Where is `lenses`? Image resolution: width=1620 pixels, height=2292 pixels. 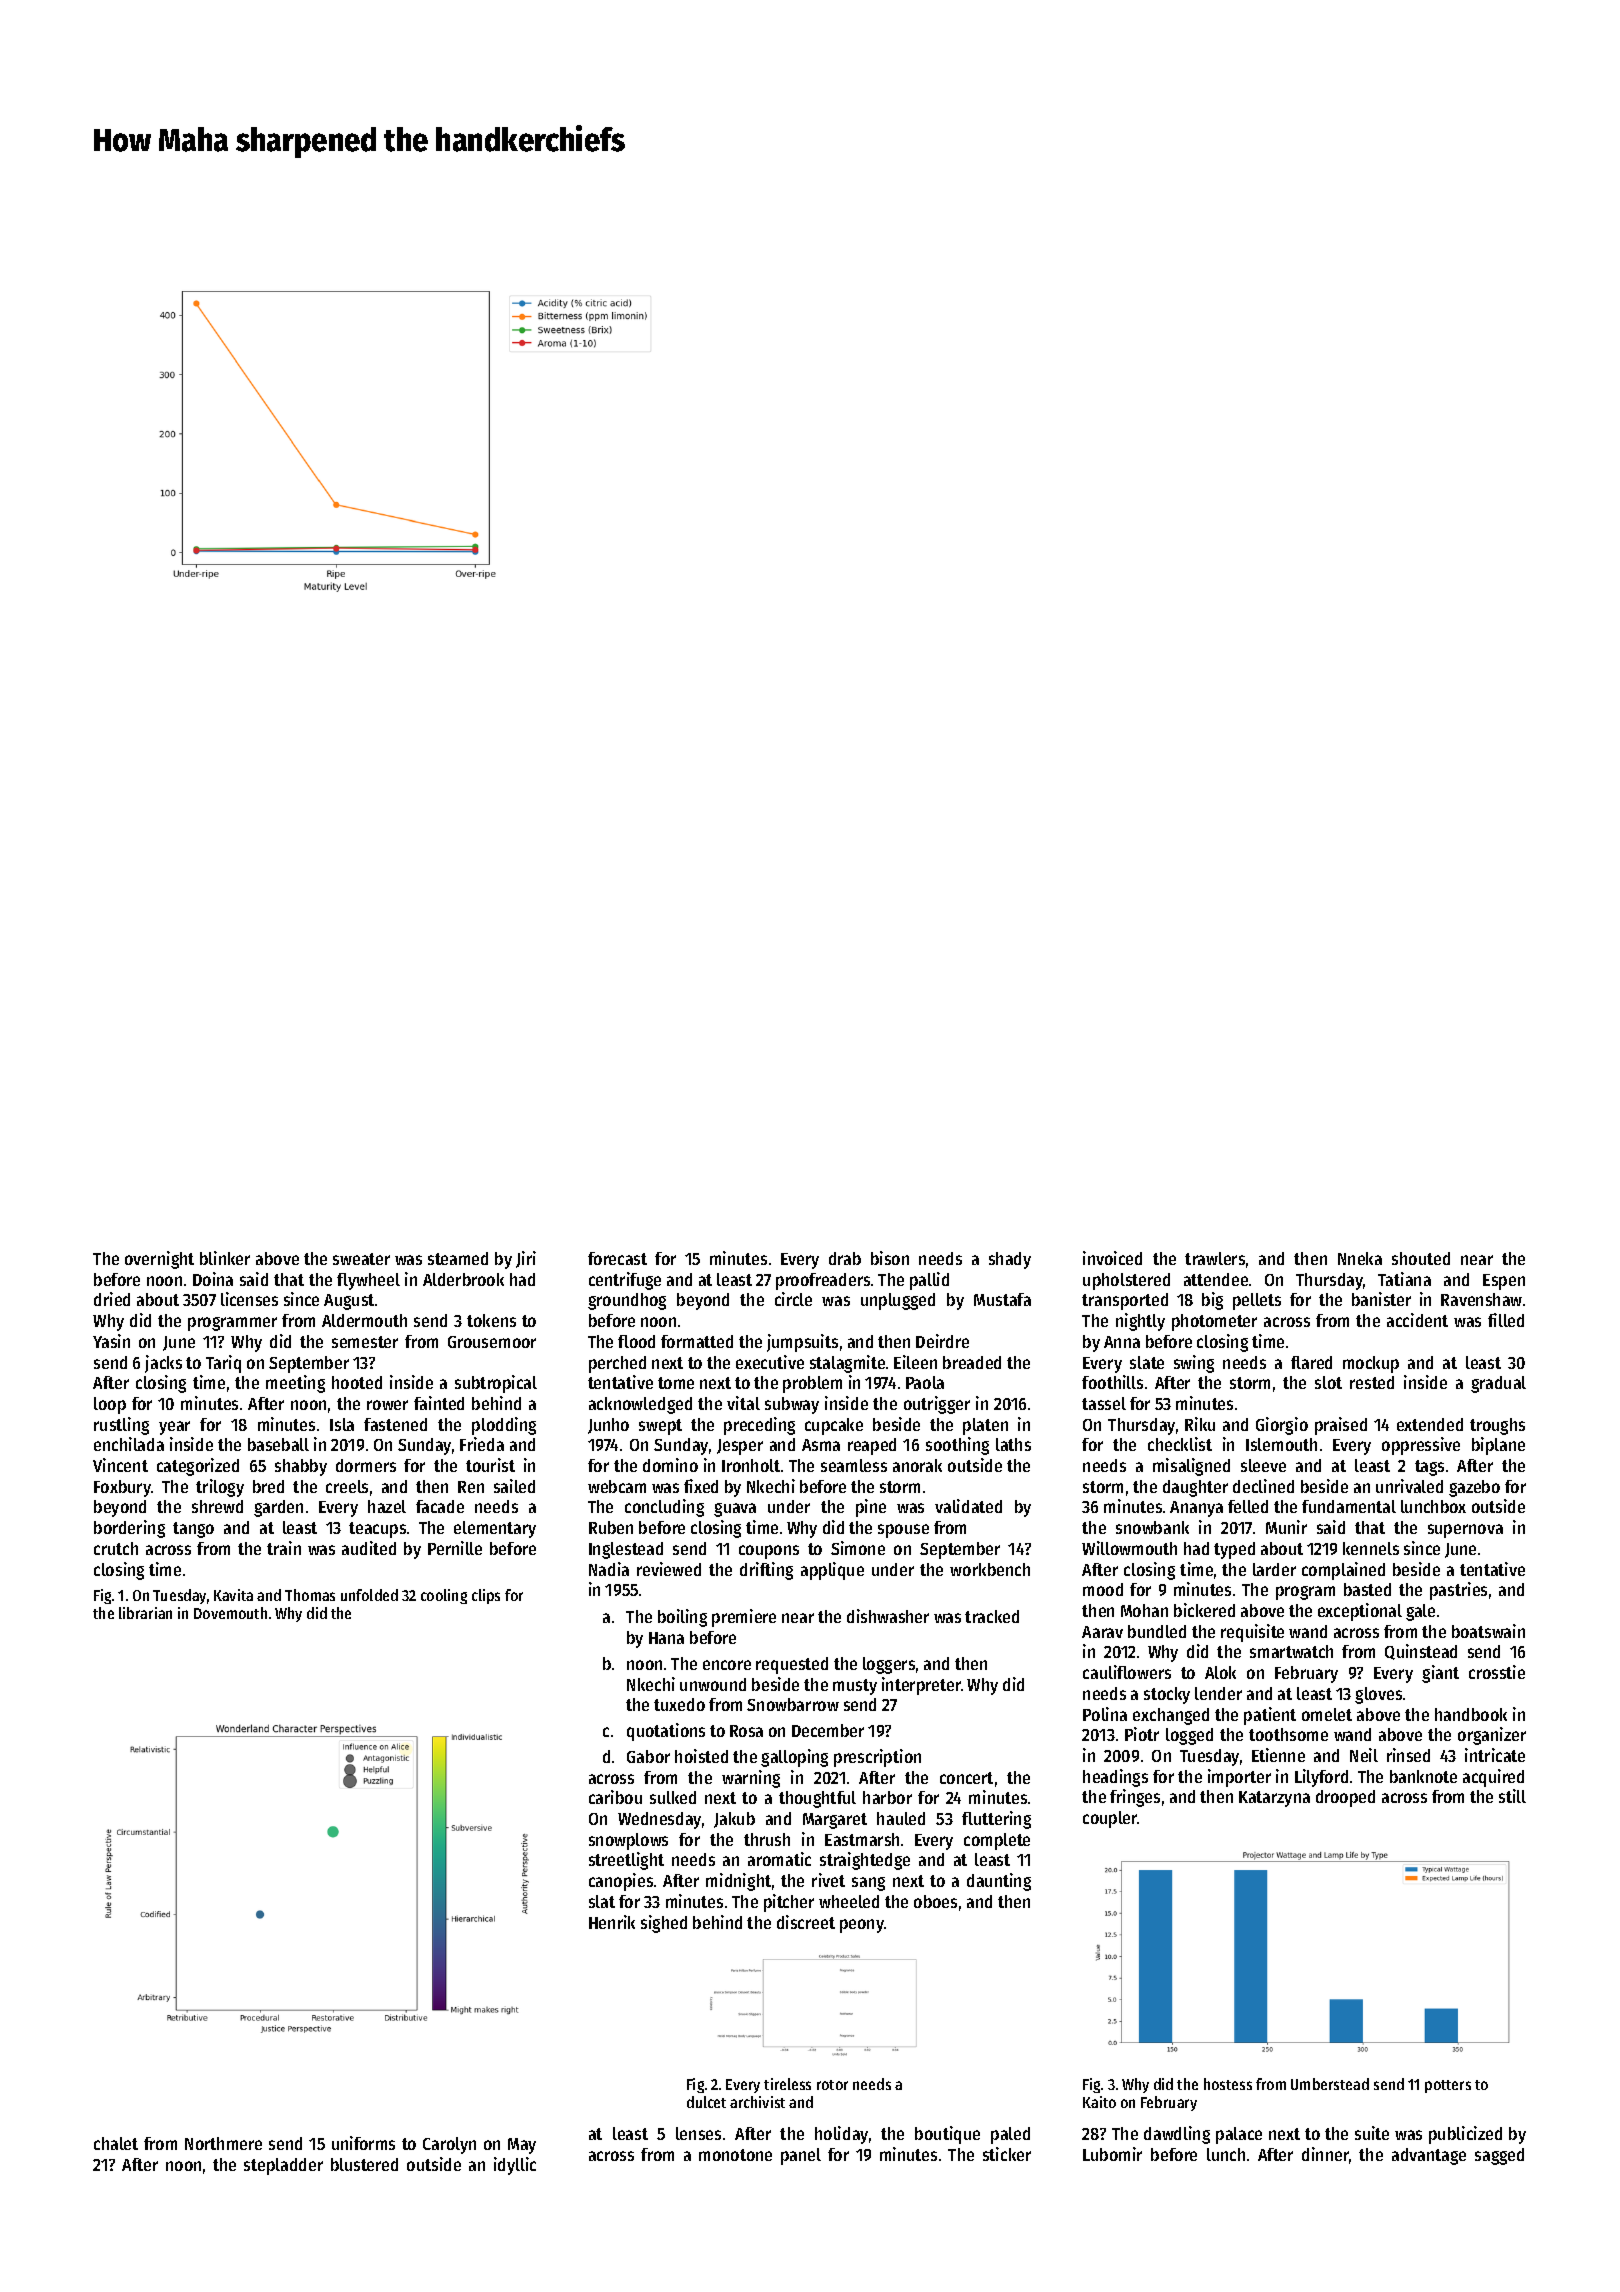 lenses is located at coordinates (698, 2133).
